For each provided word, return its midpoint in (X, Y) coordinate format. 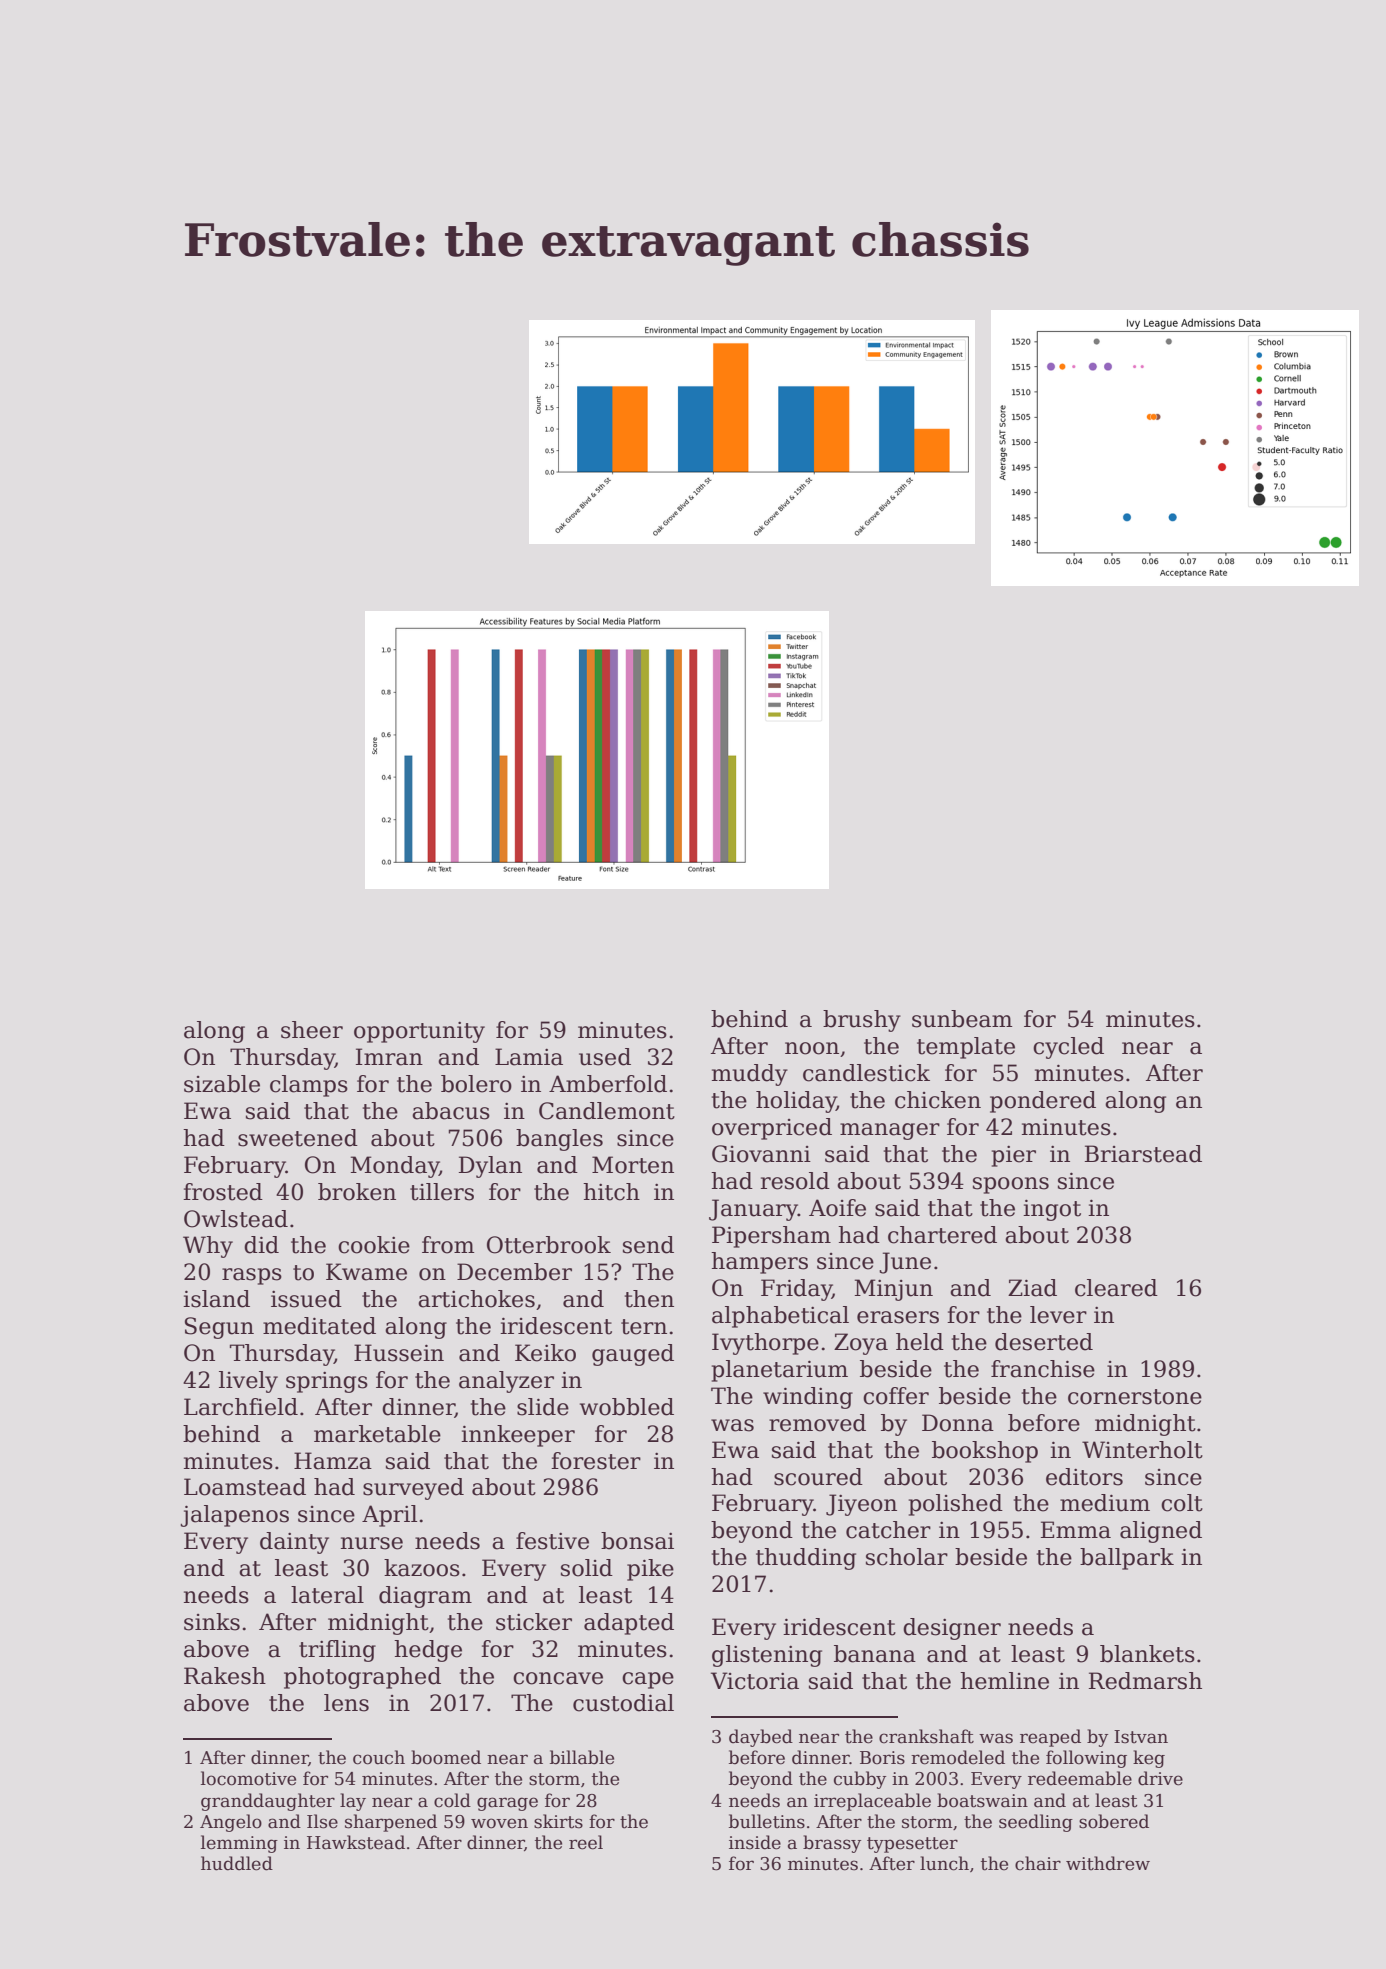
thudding (806, 1559)
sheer (312, 1030)
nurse (372, 1543)
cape (648, 1680)
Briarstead (1143, 1154)
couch (379, 1757)
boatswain (982, 1800)
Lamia (529, 1057)
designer (952, 1629)
